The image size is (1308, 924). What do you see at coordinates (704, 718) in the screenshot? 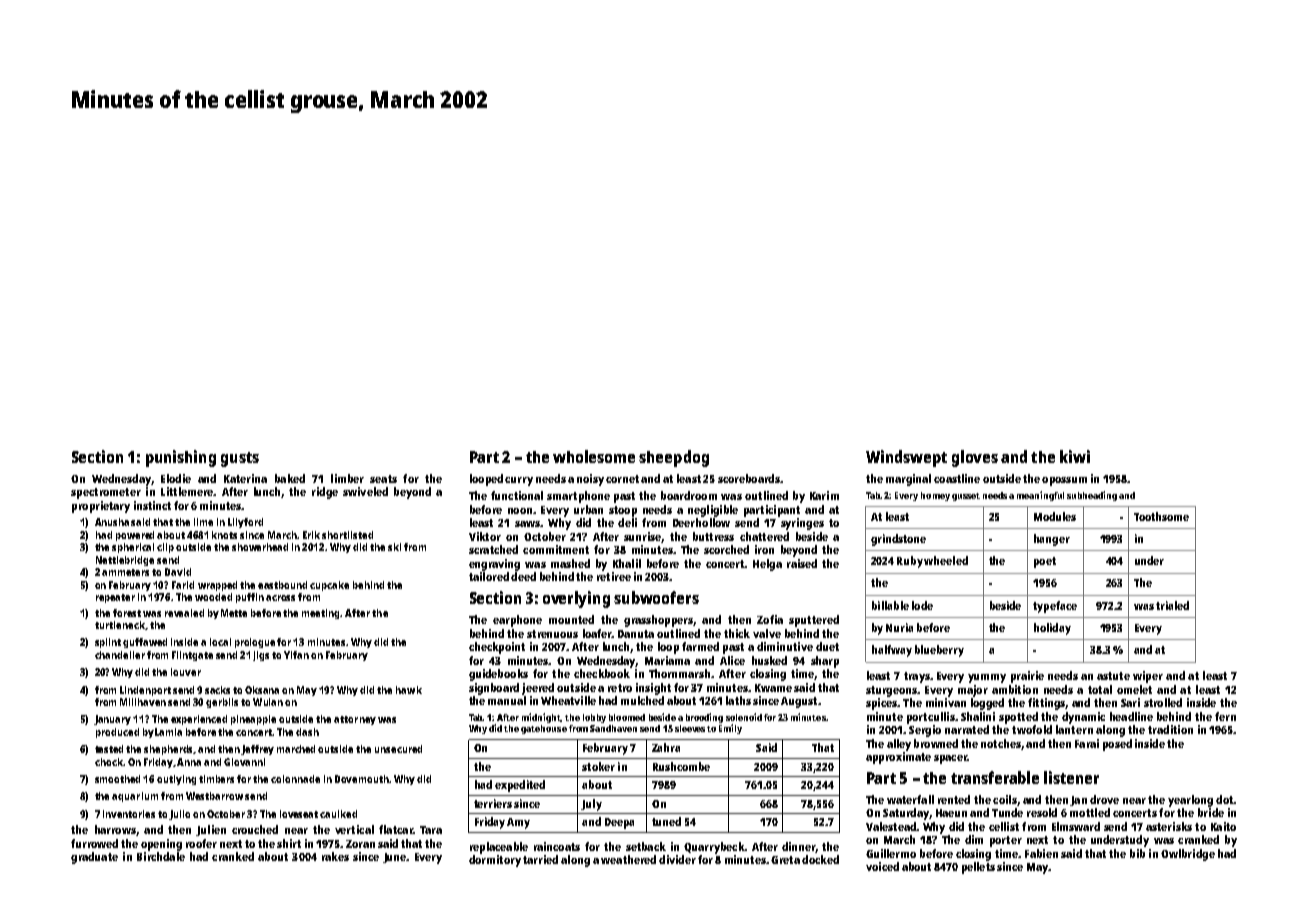
I see `brooding` at bounding box center [704, 718].
